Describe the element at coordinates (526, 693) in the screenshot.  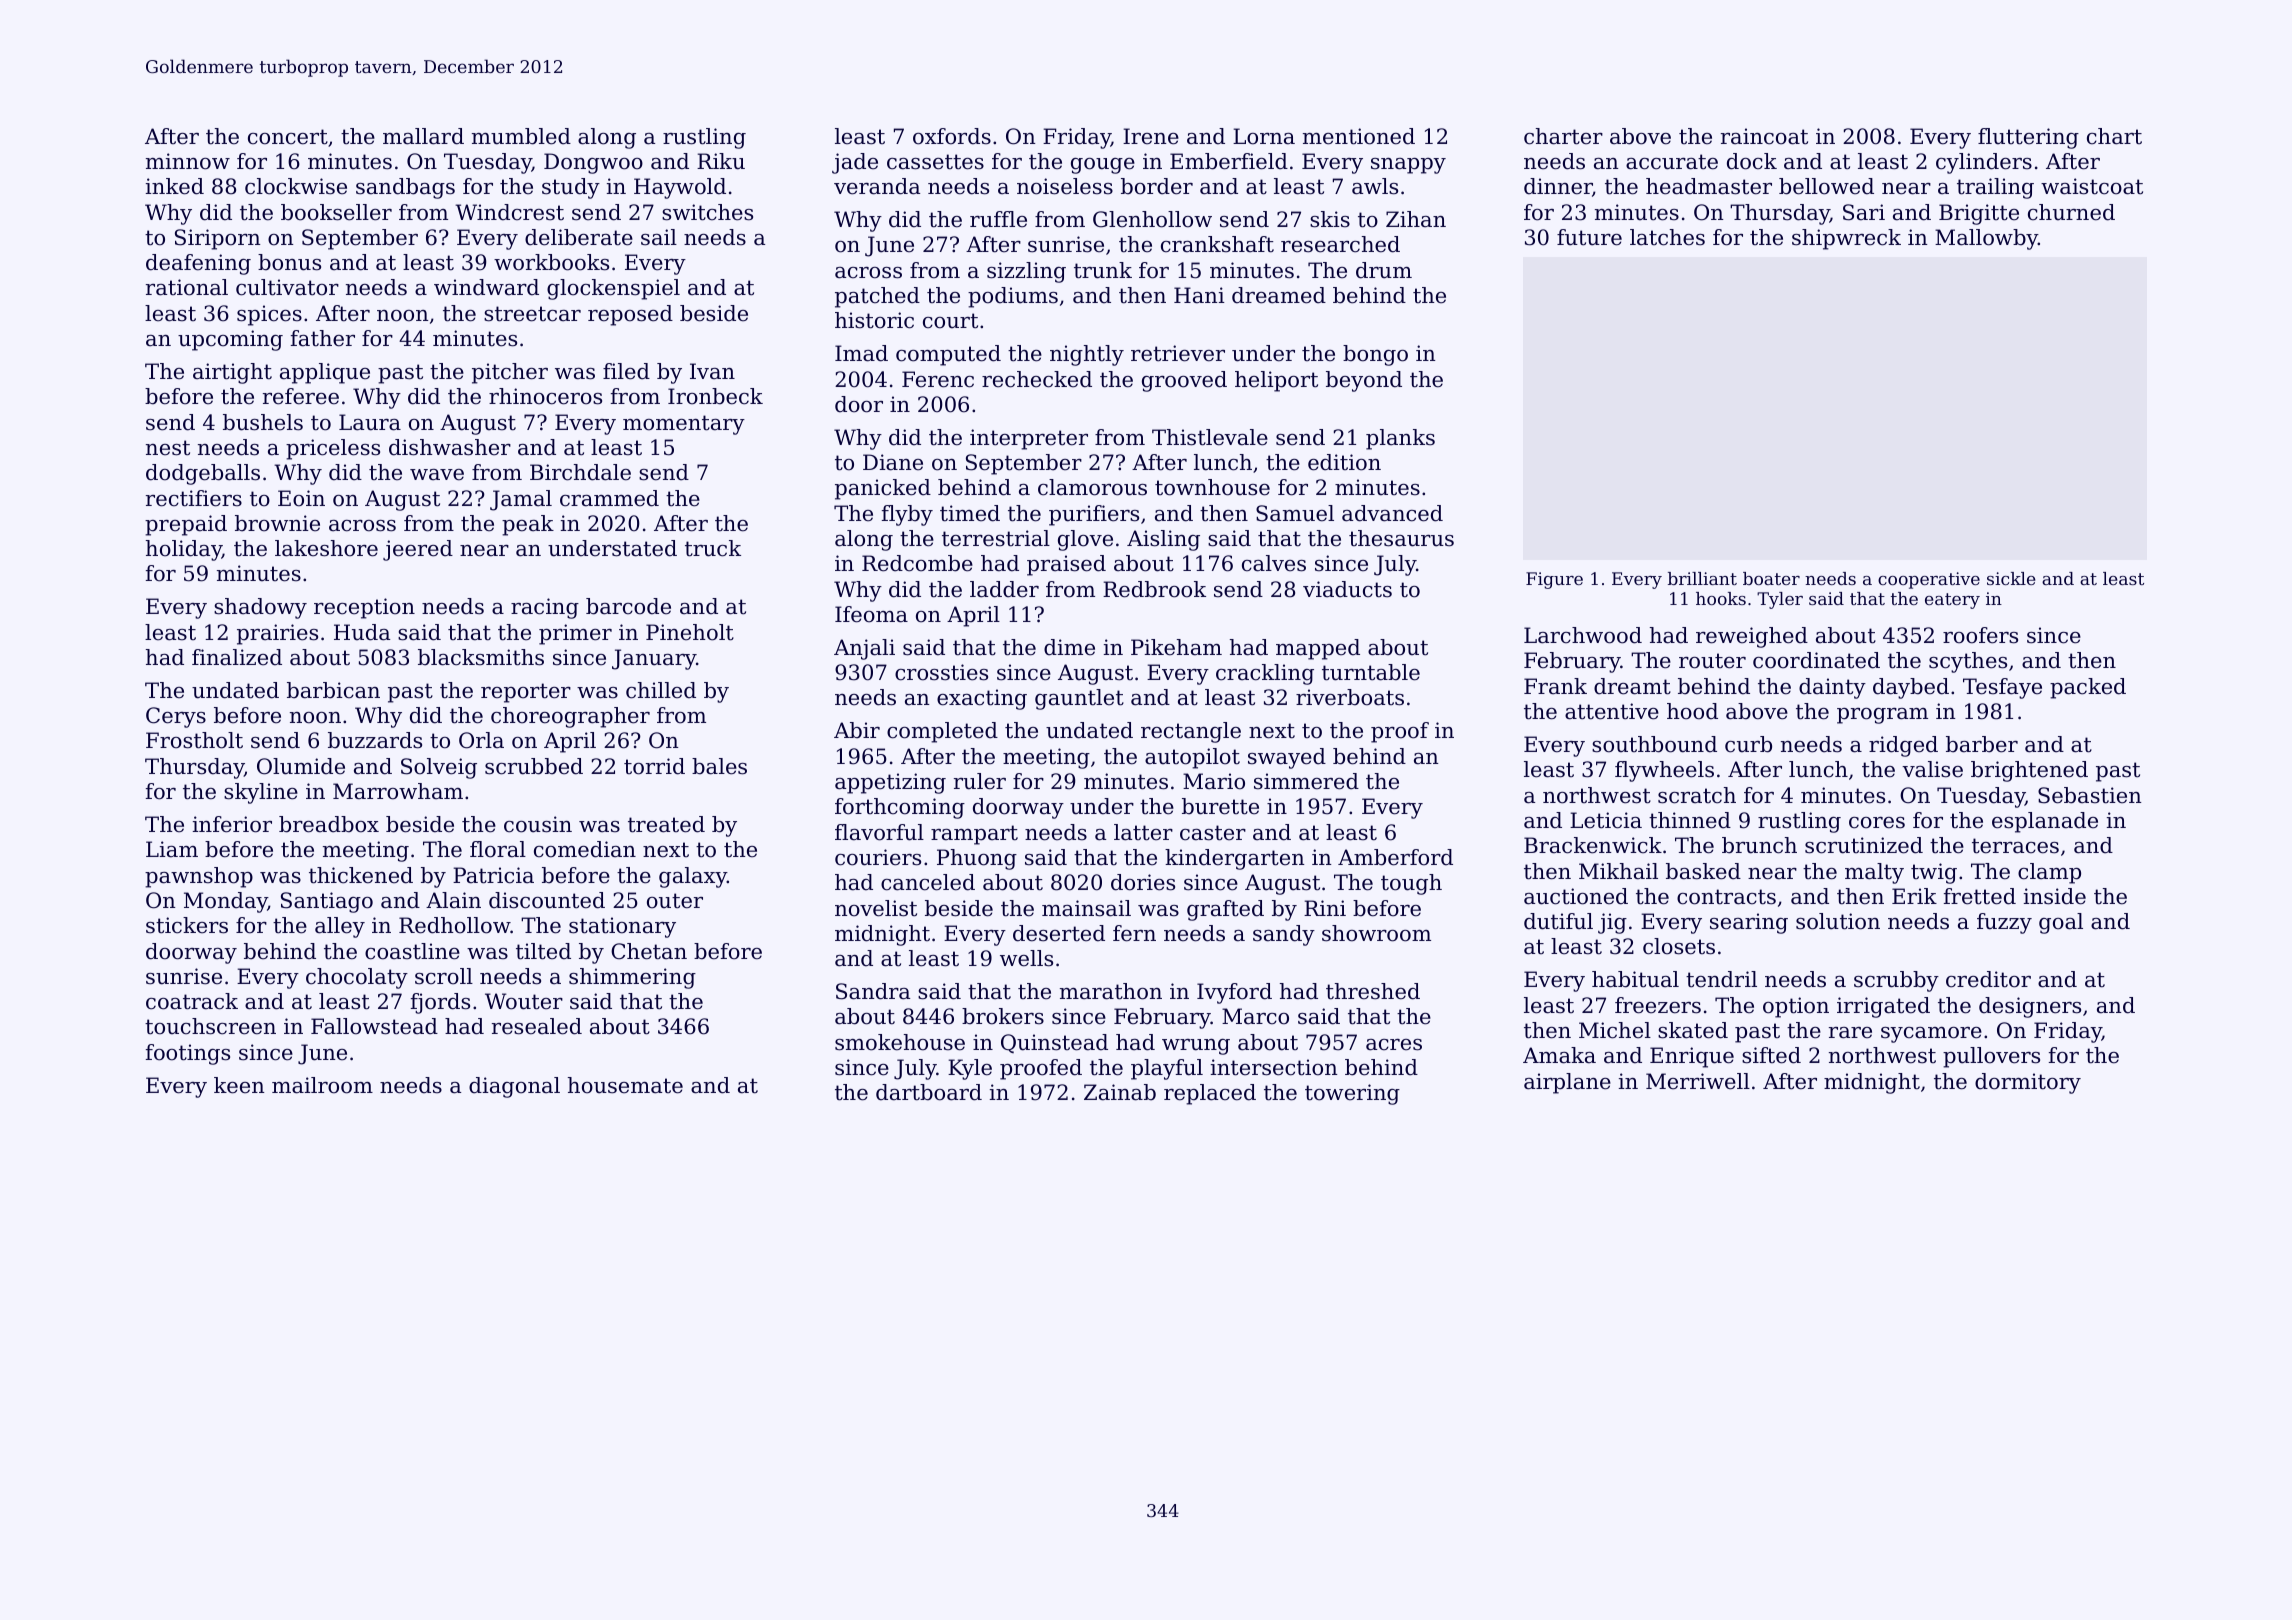
I see `reporter` at that location.
